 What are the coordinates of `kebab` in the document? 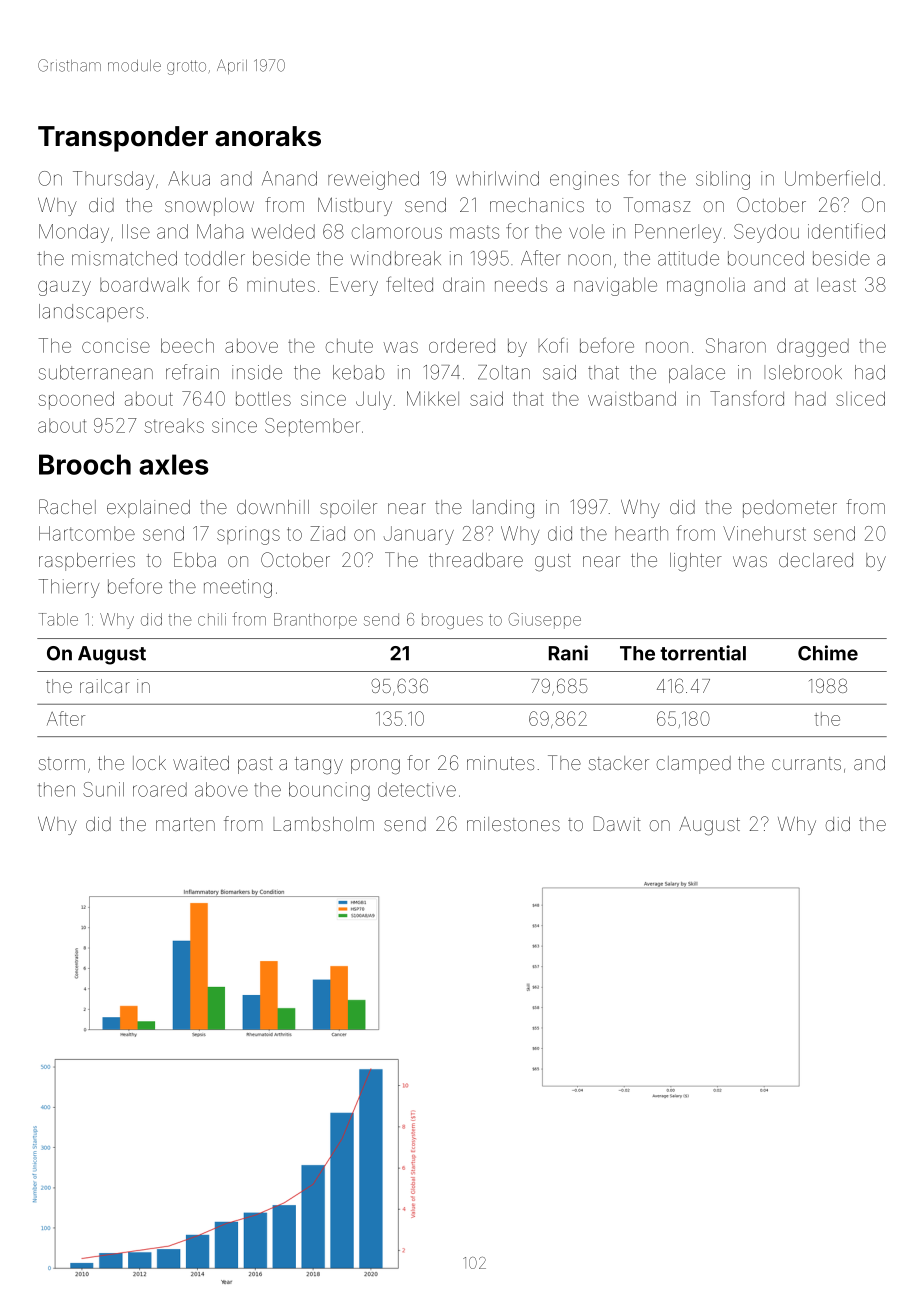 It's located at (358, 372).
